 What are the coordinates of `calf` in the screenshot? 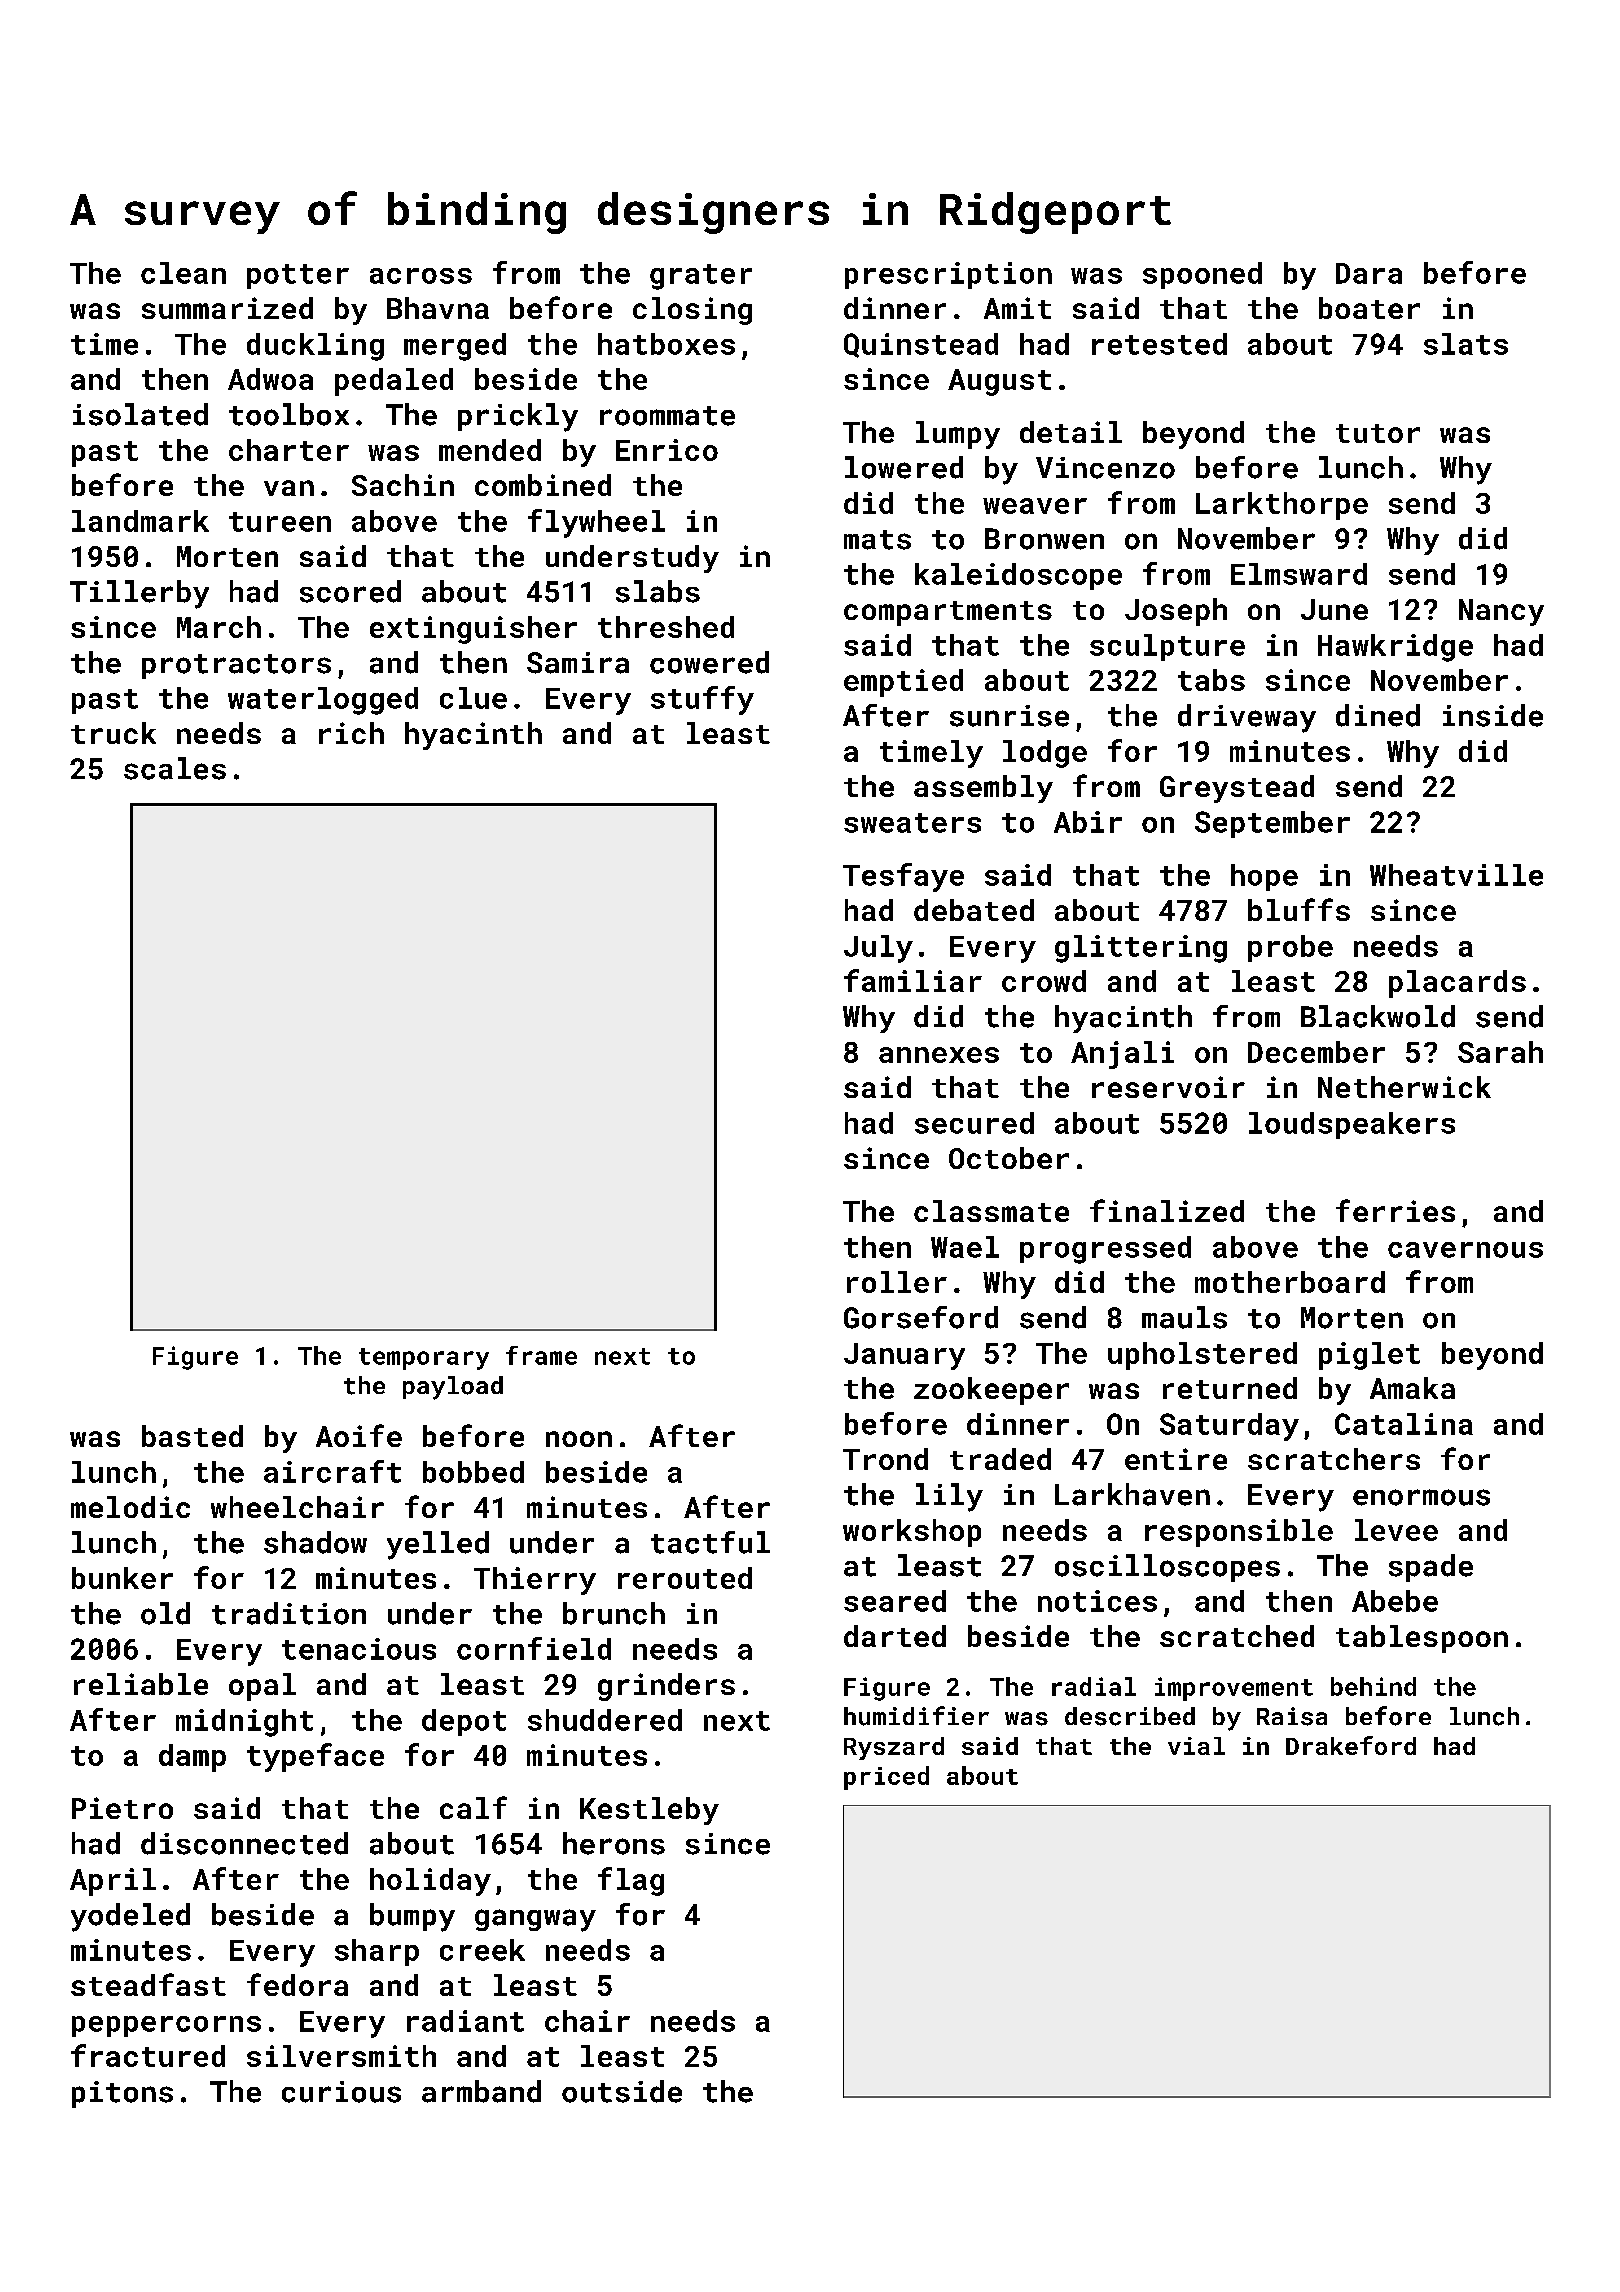 It's located at (473, 1807).
